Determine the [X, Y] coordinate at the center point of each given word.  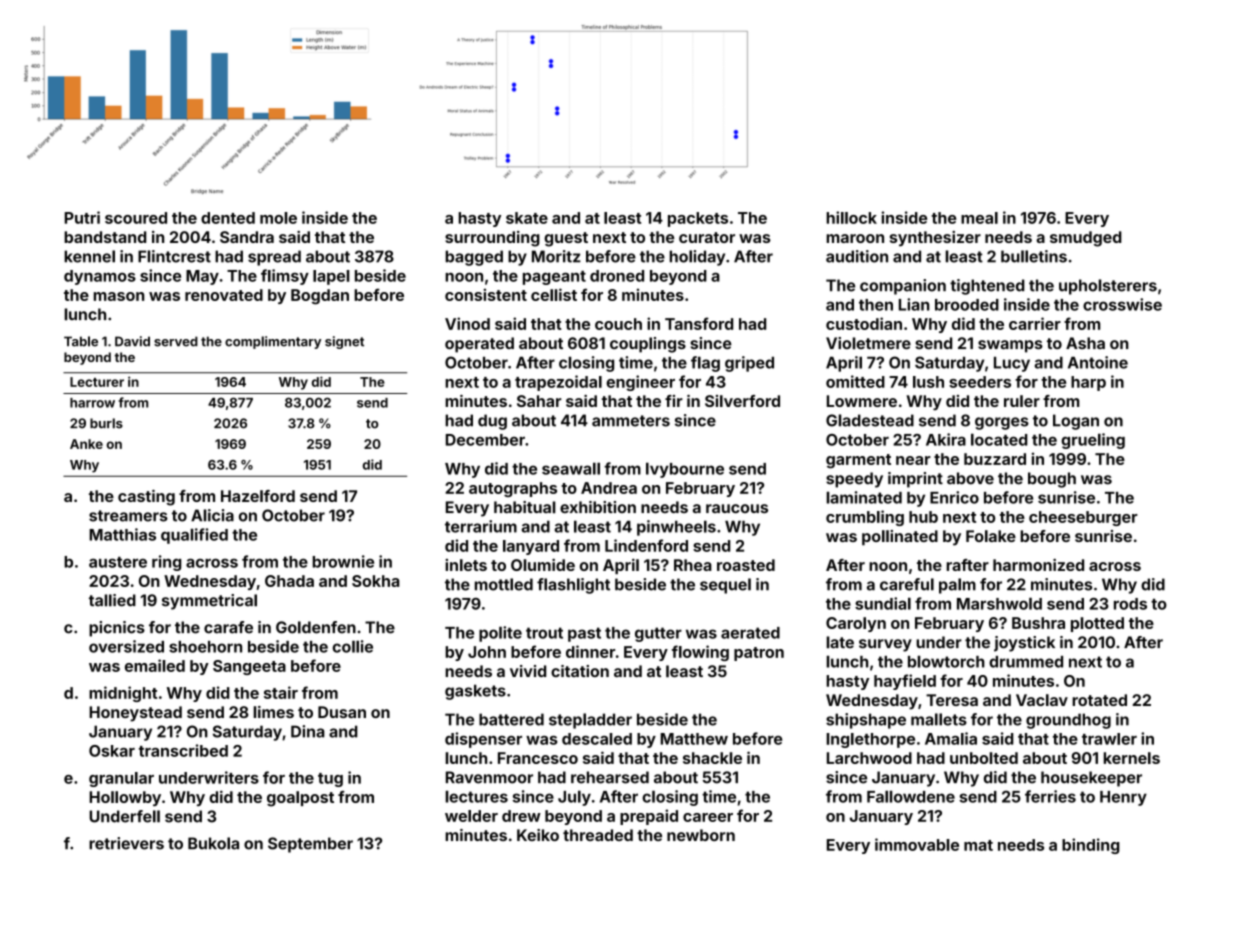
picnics [117, 629]
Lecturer [97, 382]
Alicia [212, 515]
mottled [504, 584]
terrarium [481, 526]
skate [527, 218]
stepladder [590, 721]
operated [479, 345]
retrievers [126, 843]
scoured [136, 218]
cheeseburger [1083, 518]
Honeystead [135, 714]
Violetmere [868, 343]
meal [979, 218]
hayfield [905, 682]
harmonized [1038, 565]
